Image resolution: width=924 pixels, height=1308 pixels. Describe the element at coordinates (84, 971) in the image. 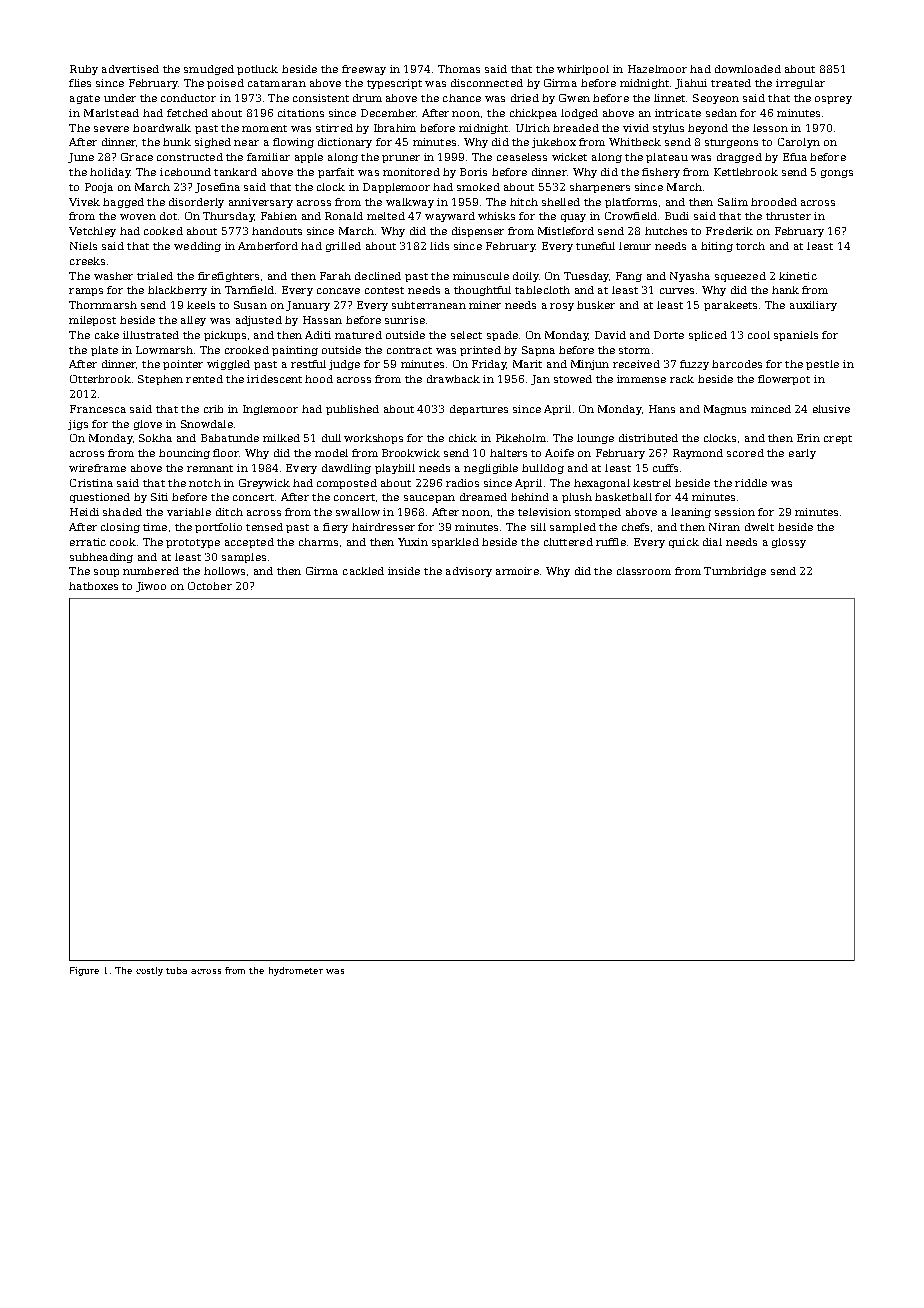

I see `Figure` at that location.
